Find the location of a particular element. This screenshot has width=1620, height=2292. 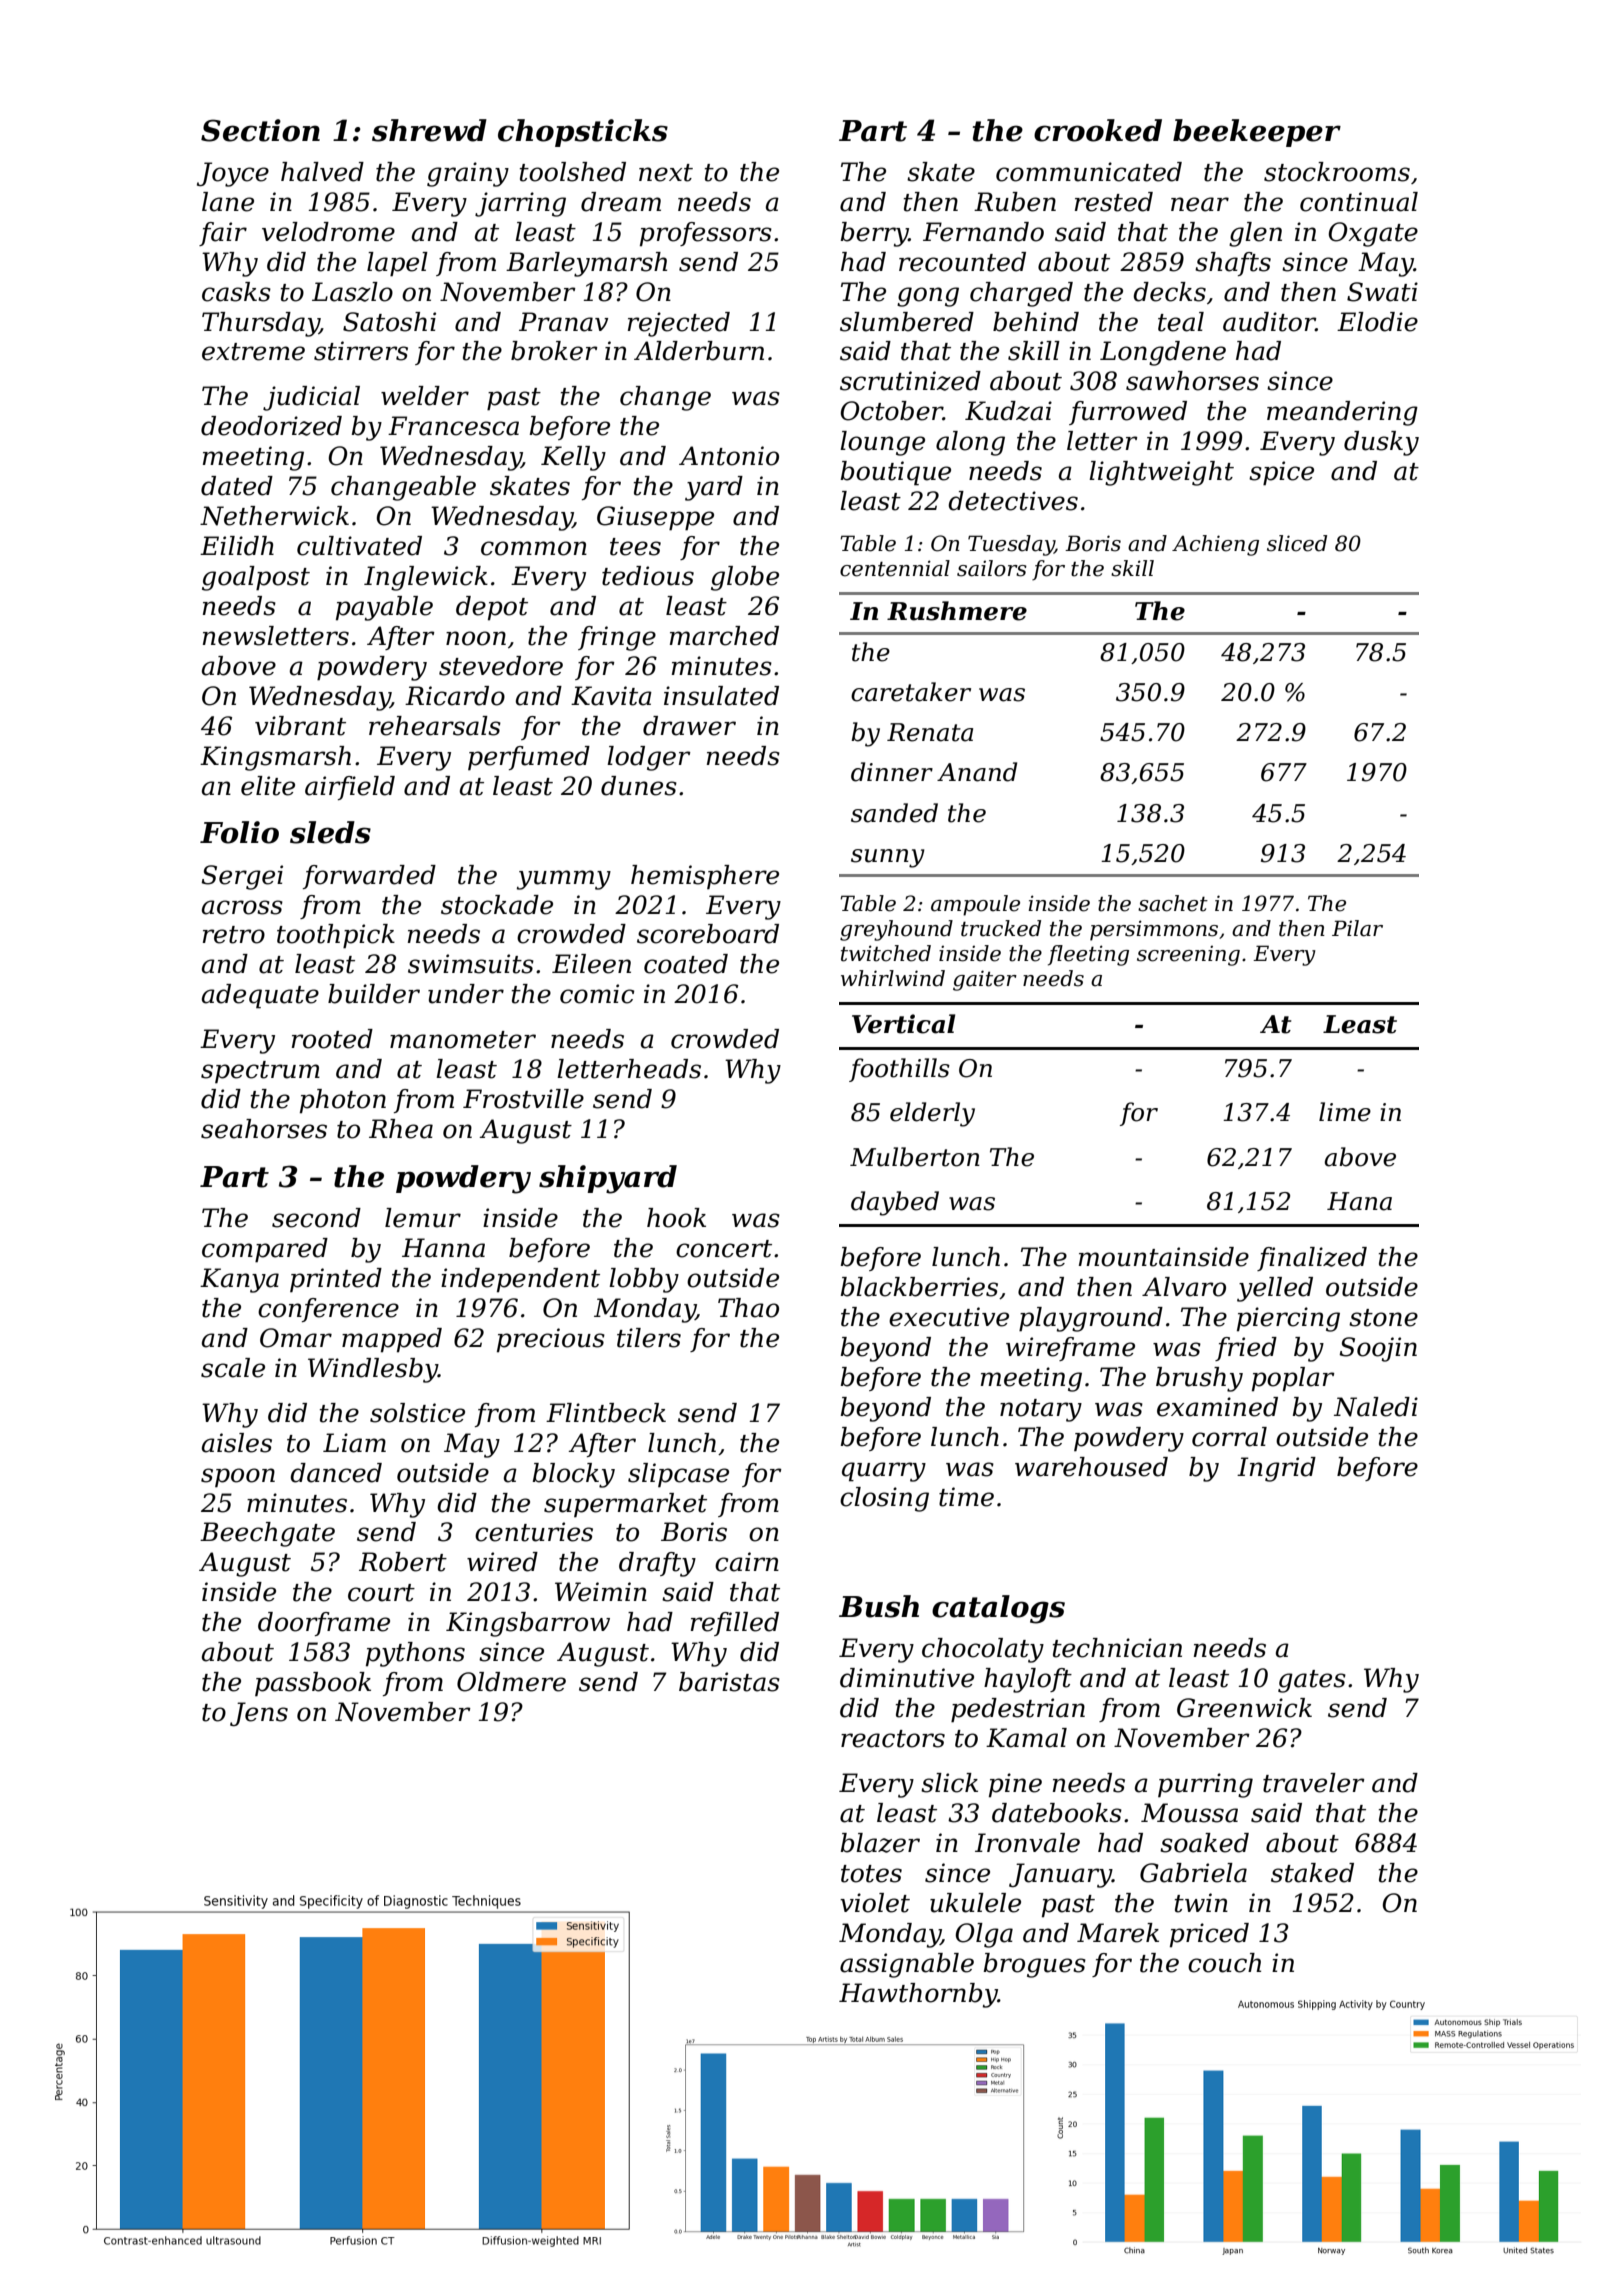

next is located at coordinates (666, 173).
